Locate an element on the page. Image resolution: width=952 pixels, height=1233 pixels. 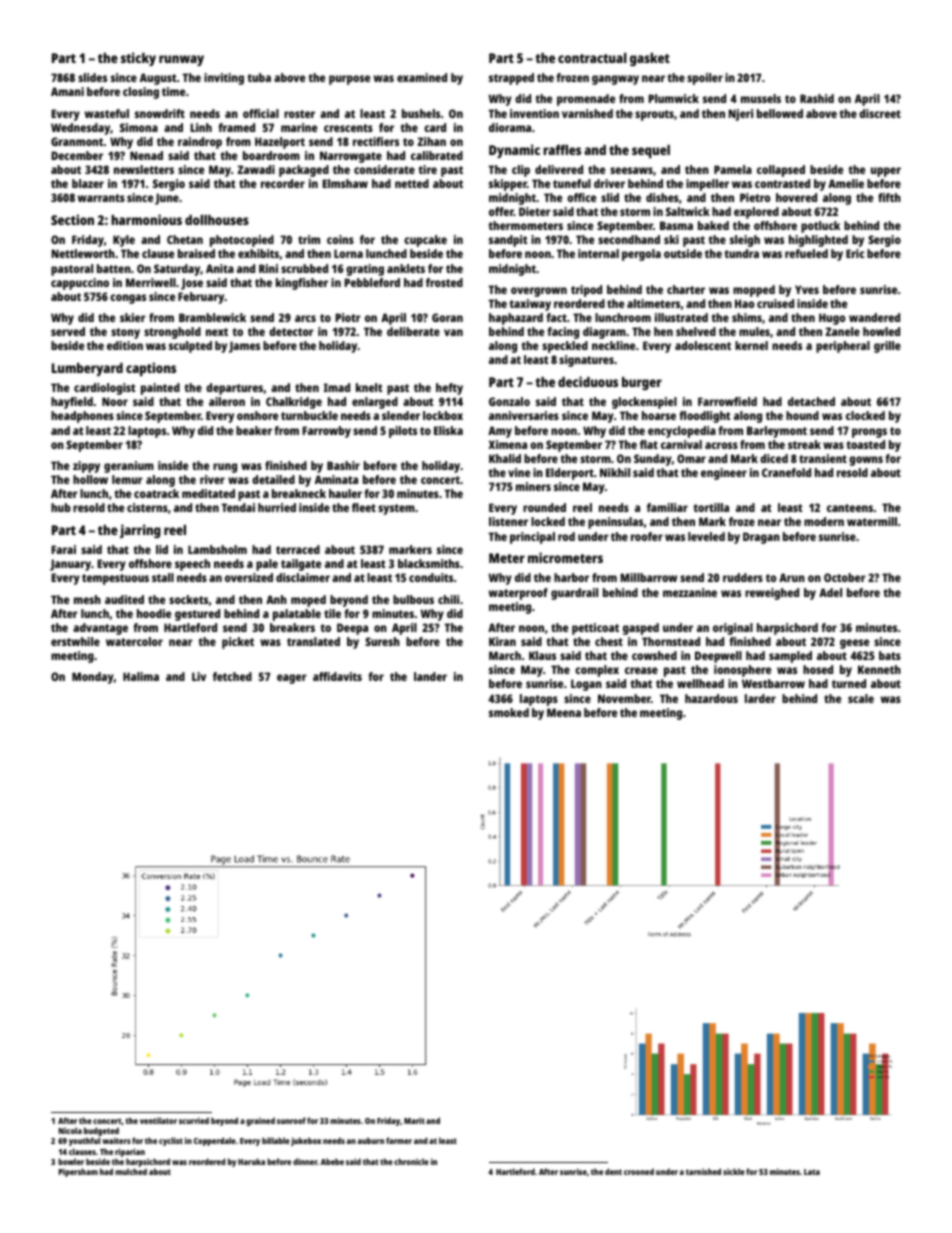
watercolor is located at coordinates (134, 641).
